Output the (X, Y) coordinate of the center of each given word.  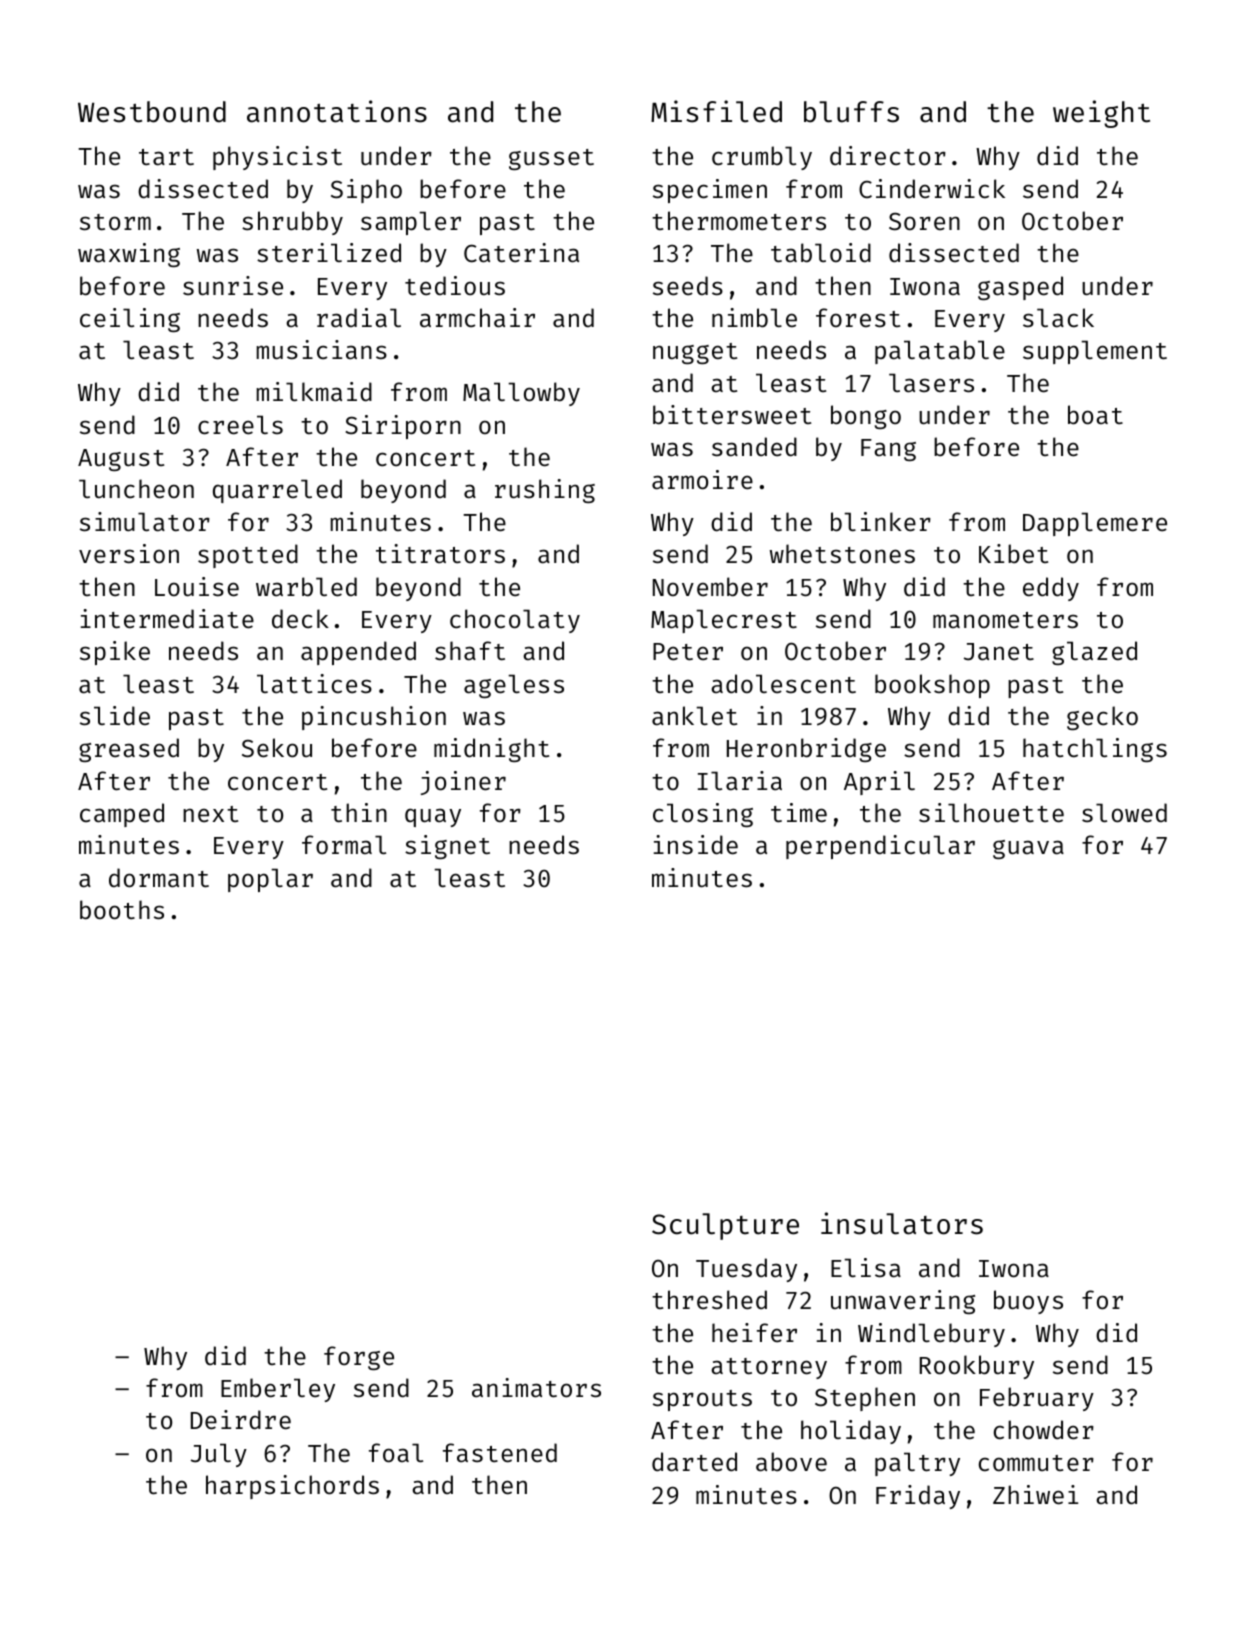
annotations (337, 111)
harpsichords (292, 1487)
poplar (270, 880)
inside (695, 845)
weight (1101, 114)
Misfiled (716, 111)
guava (1028, 849)
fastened (500, 1453)
